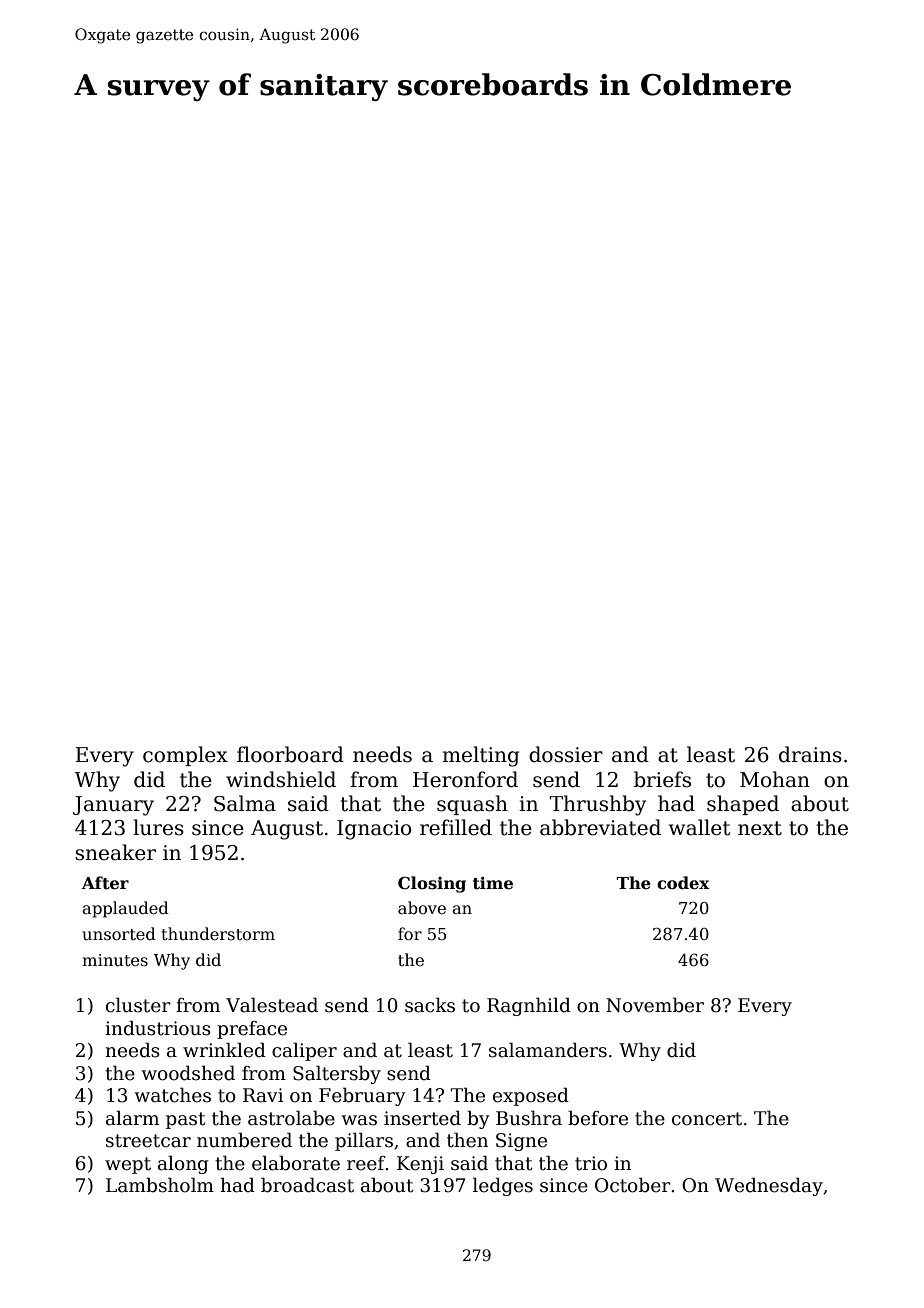  Describe the element at coordinates (456, 827) in the document. I see `refilled` at that location.
